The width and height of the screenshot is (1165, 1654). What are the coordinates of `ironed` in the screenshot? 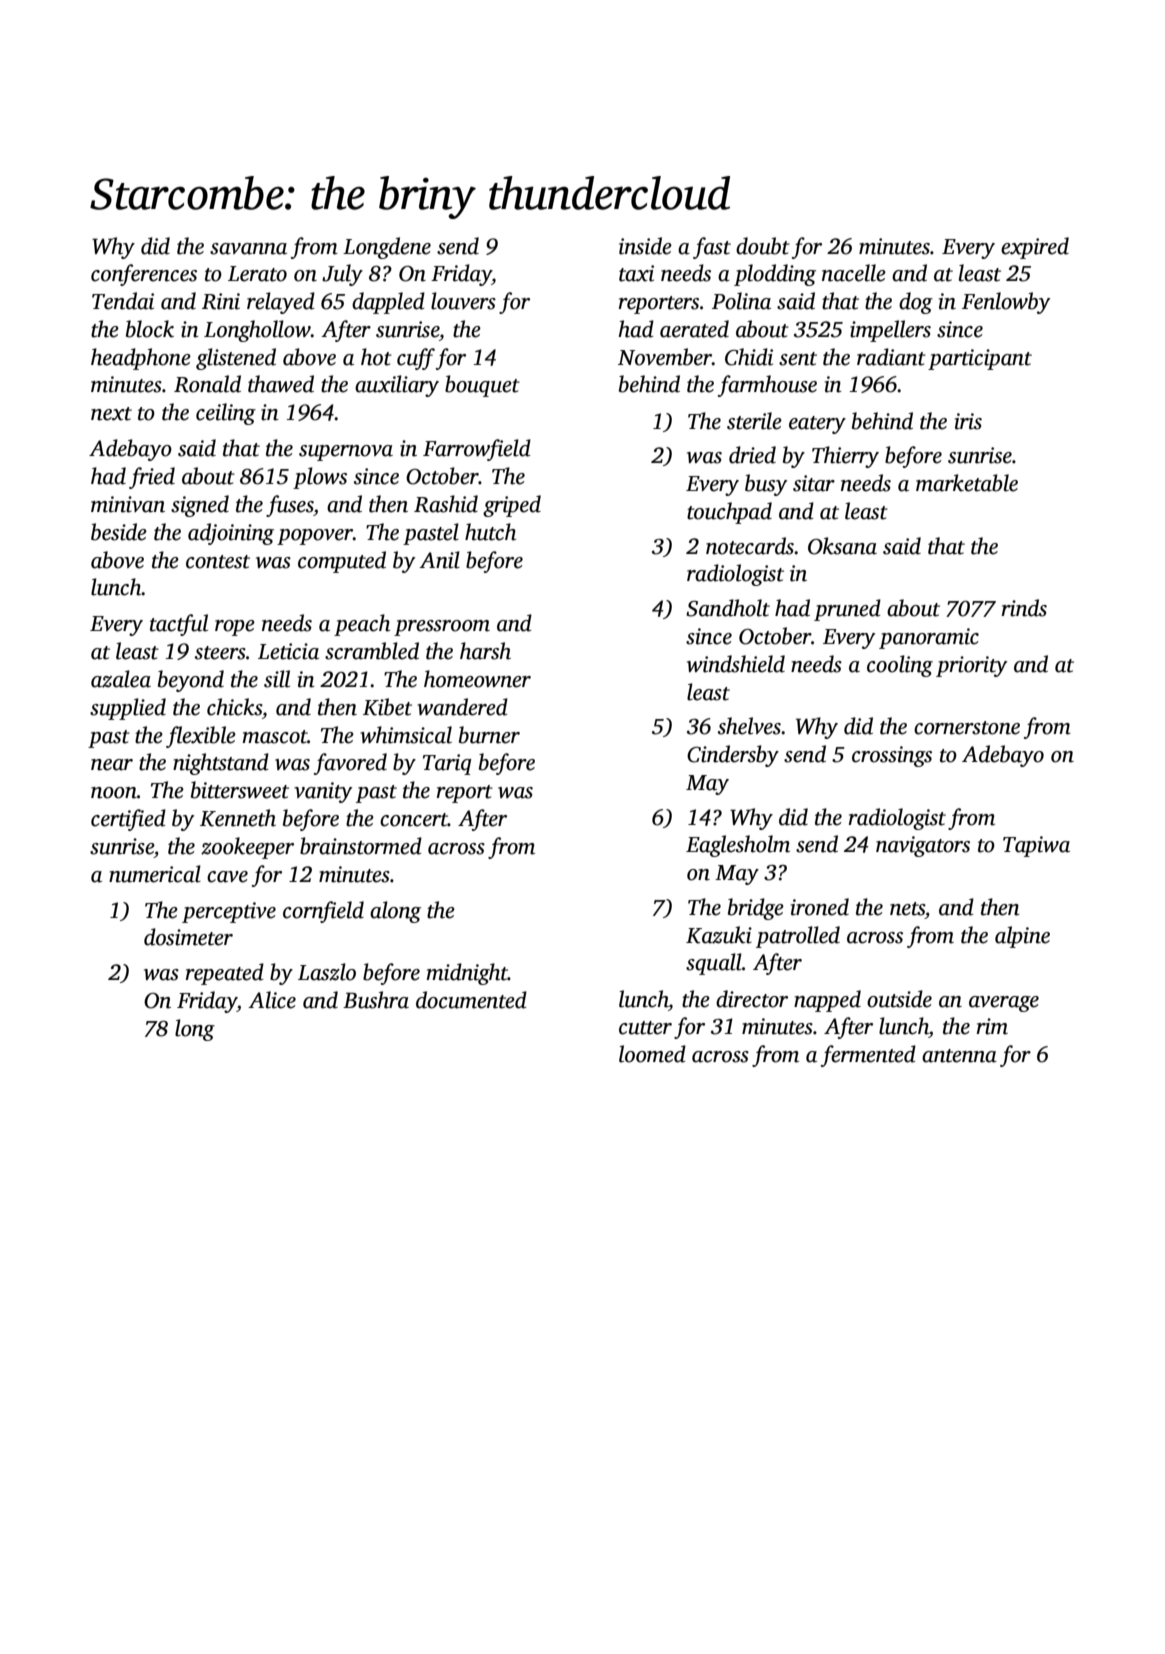 It's located at (820, 907).
